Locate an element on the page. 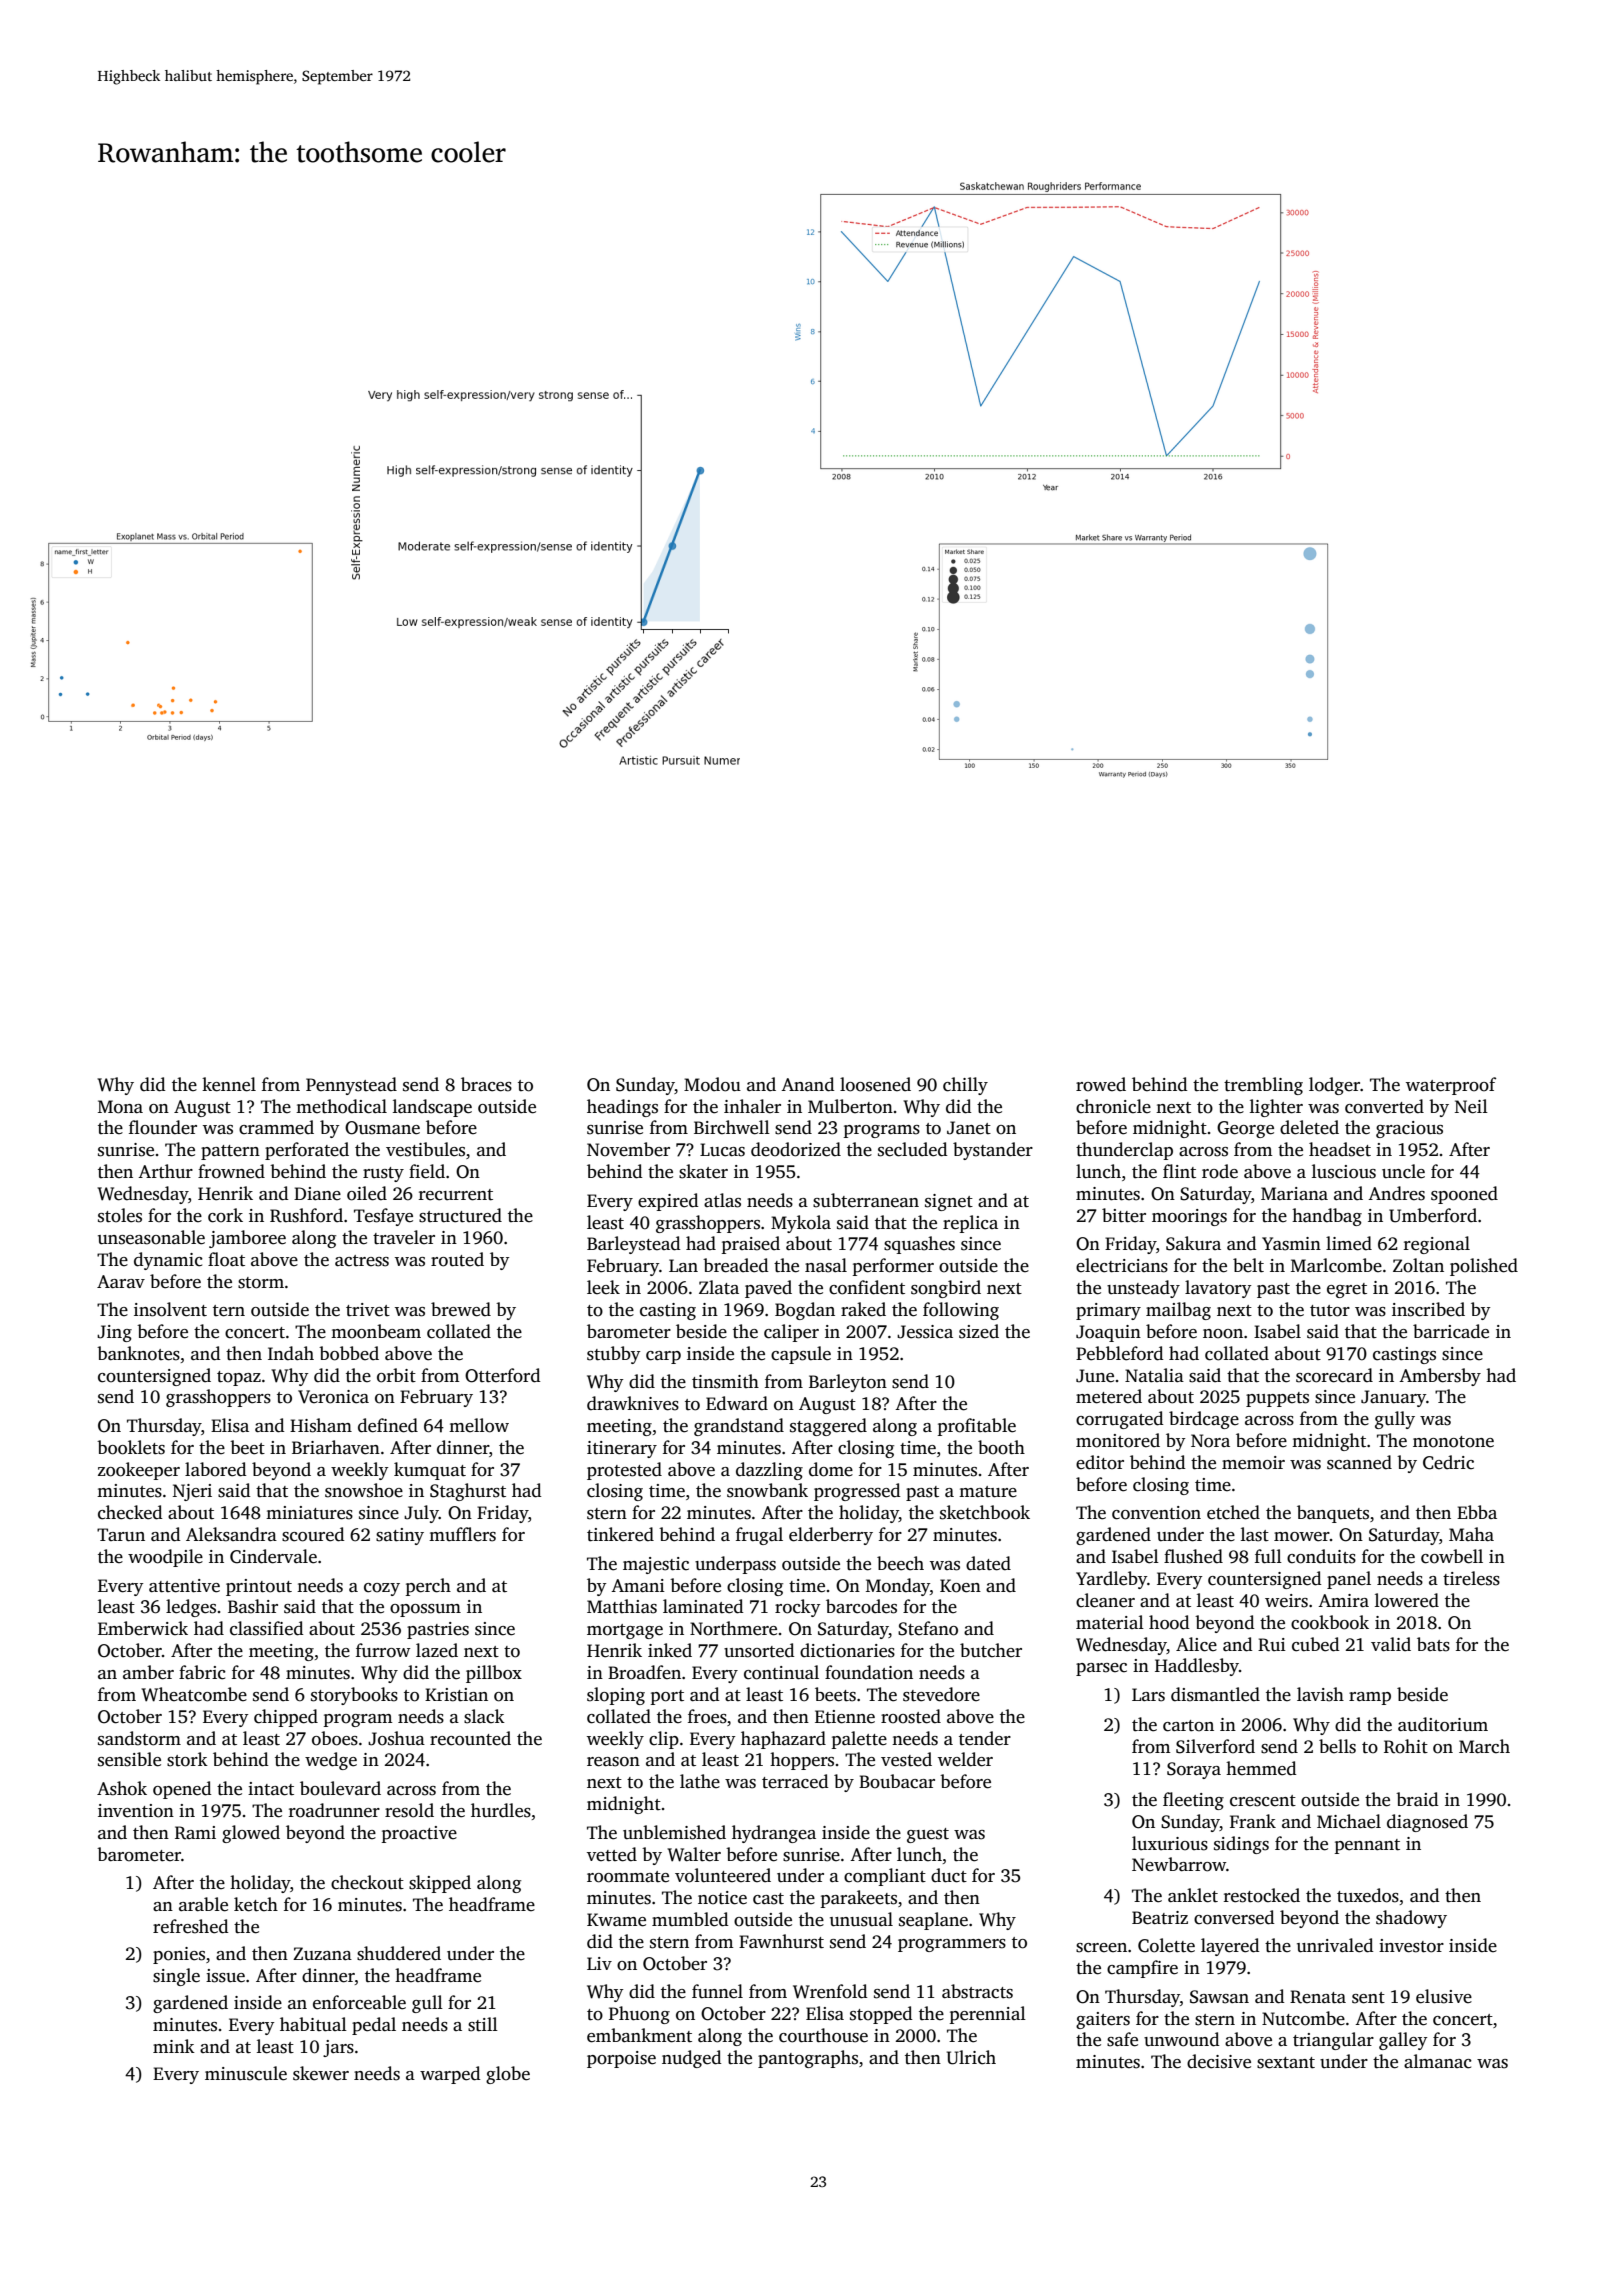  crammed is located at coordinates (276, 1127).
